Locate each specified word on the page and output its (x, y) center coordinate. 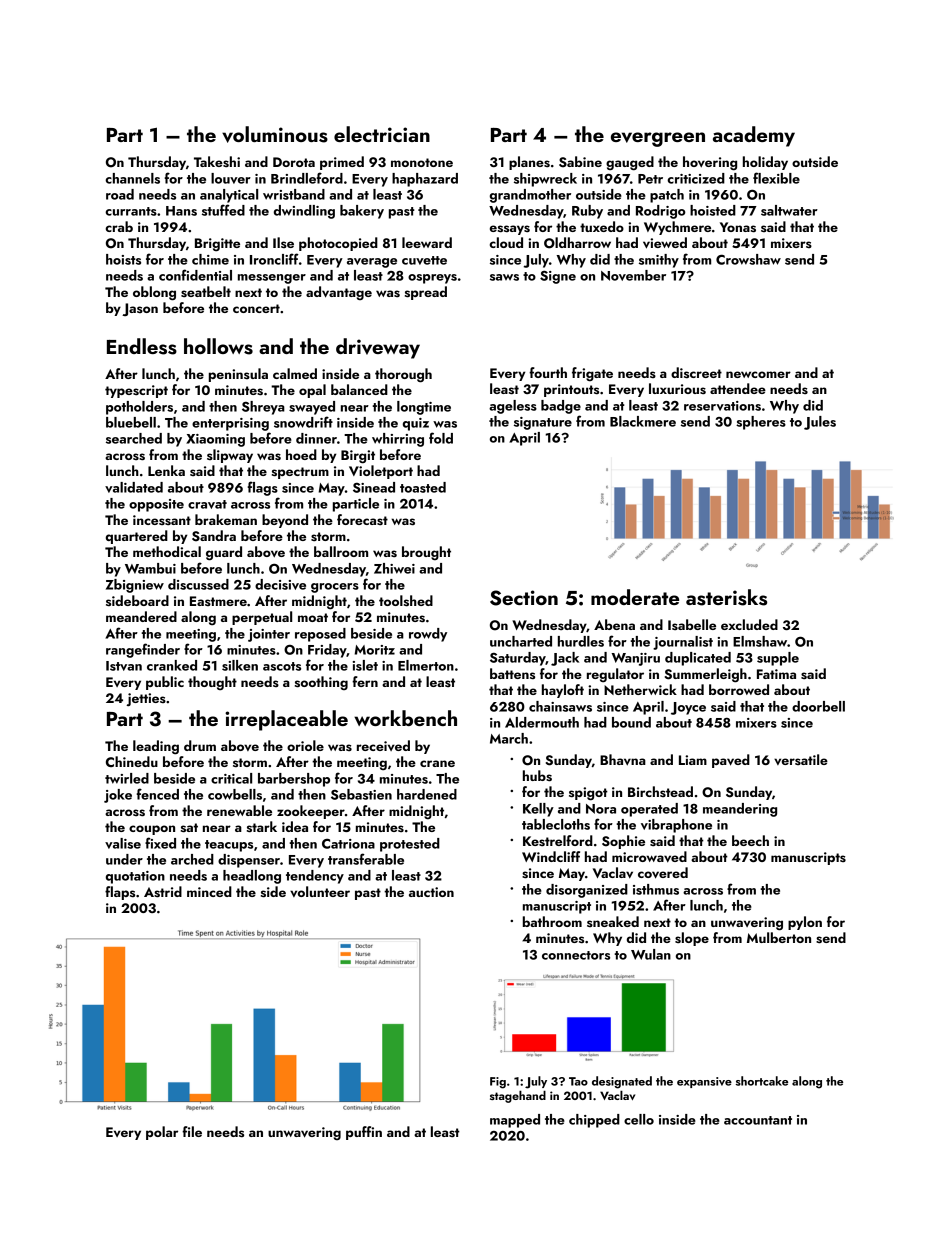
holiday (765, 163)
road (120, 194)
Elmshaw (760, 641)
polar (162, 1133)
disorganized (587, 891)
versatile (801, 759)
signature (543, 423)
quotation (135, 877)
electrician (382, 134)
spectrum (300, 473)
